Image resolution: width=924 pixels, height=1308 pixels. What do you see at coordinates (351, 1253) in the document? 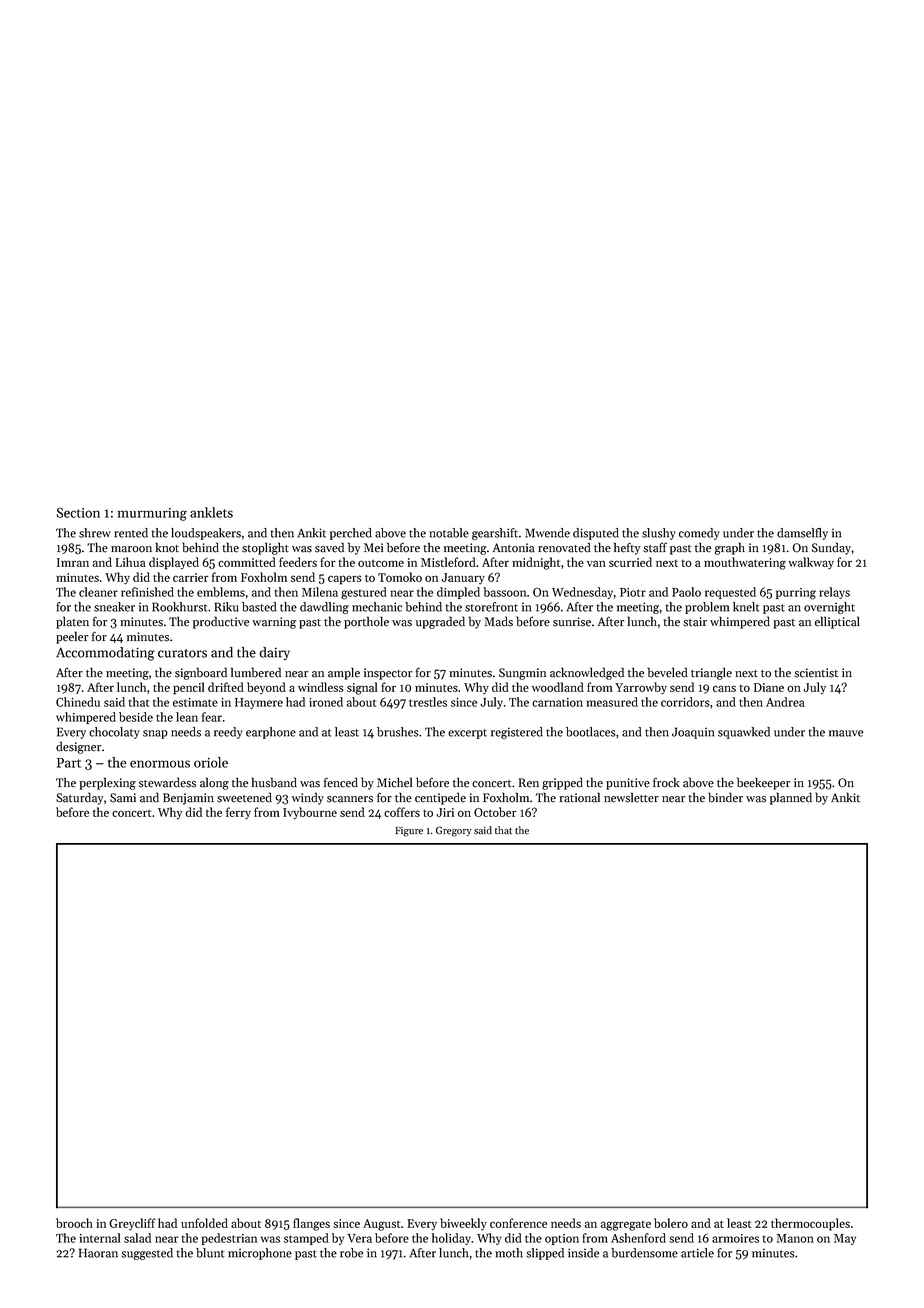
I see `robe` at bounding box center [351, 1253].
